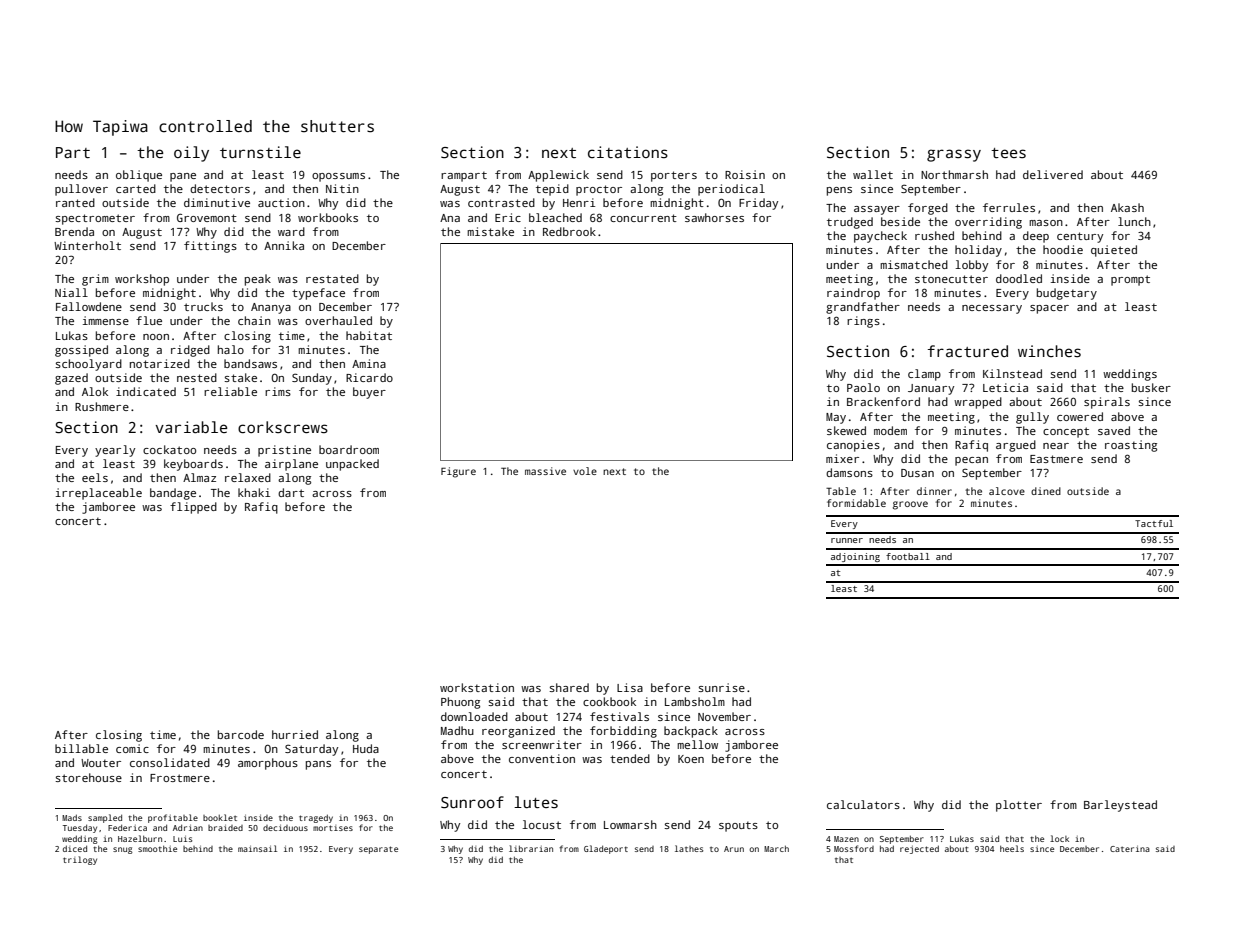 This screenshot has height=952, width=1233. I want to click on pullover, so click(81, 190).
